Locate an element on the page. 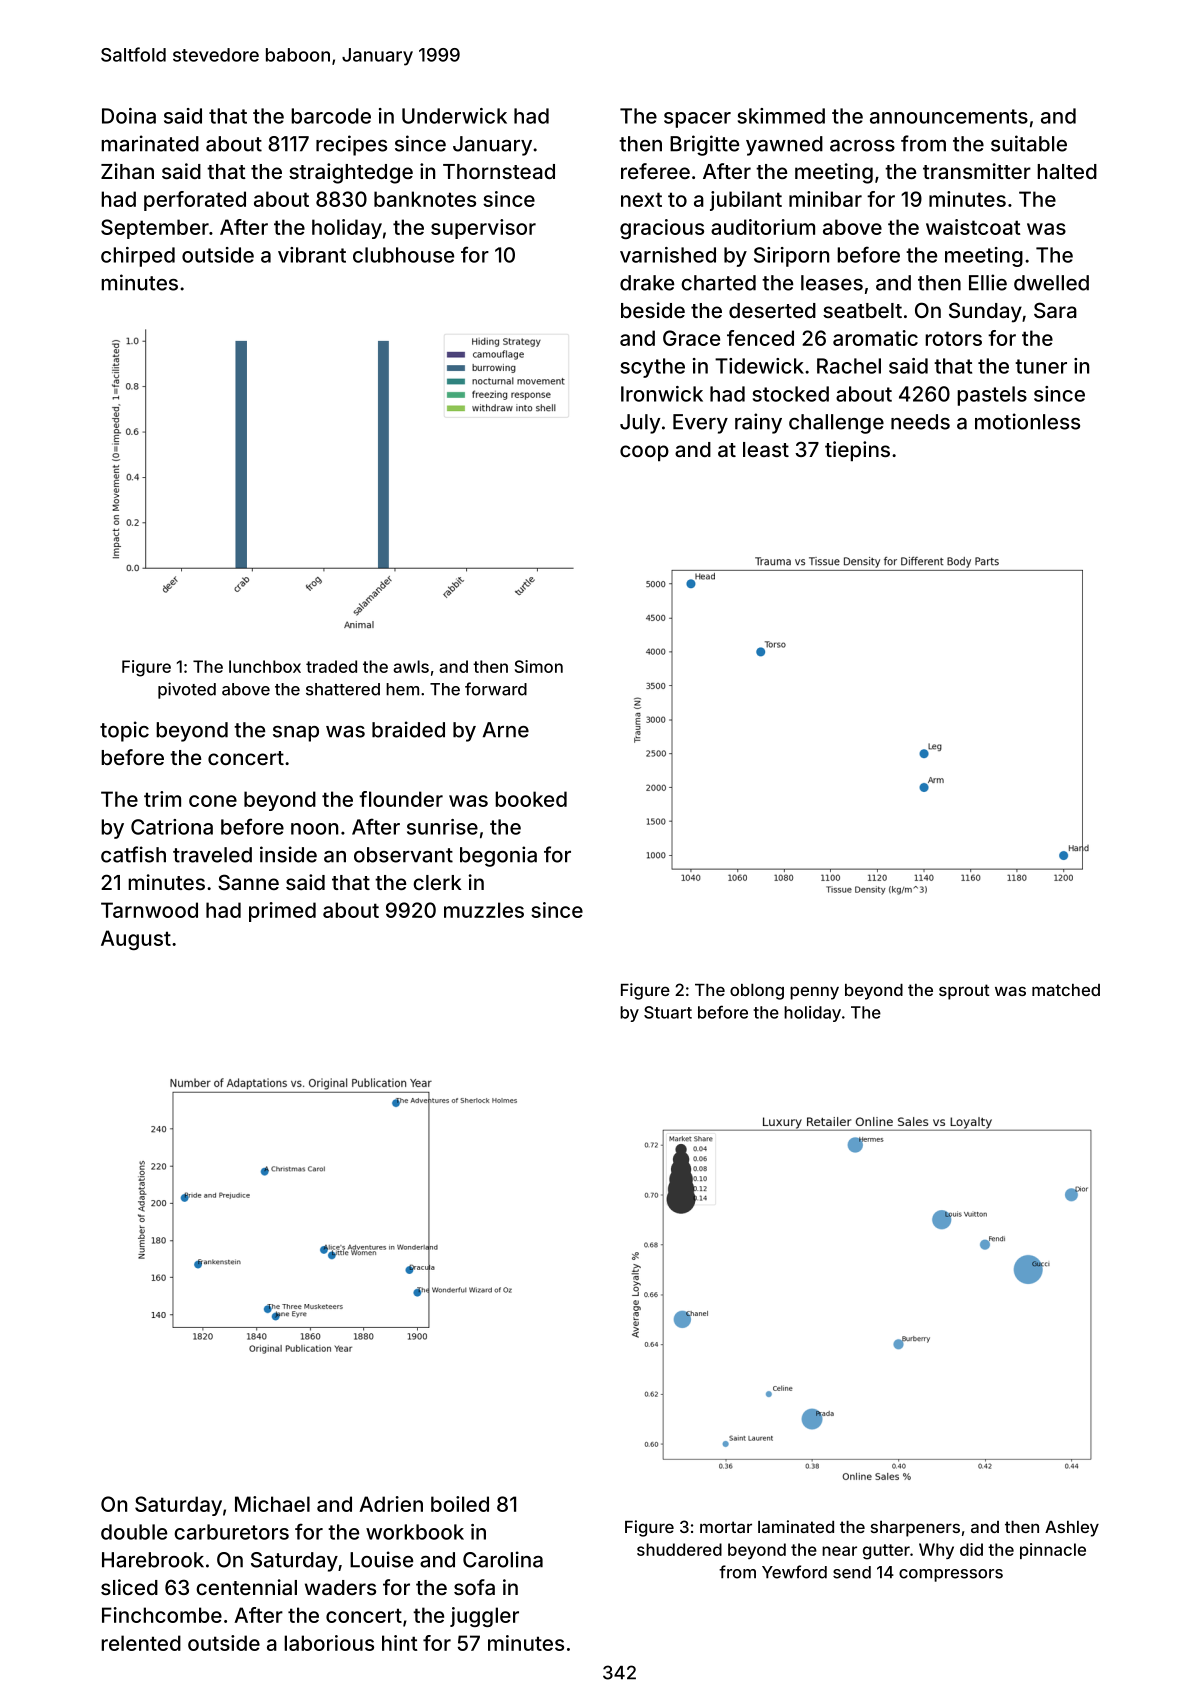  Zihan is located at coordinates (127, 171).
